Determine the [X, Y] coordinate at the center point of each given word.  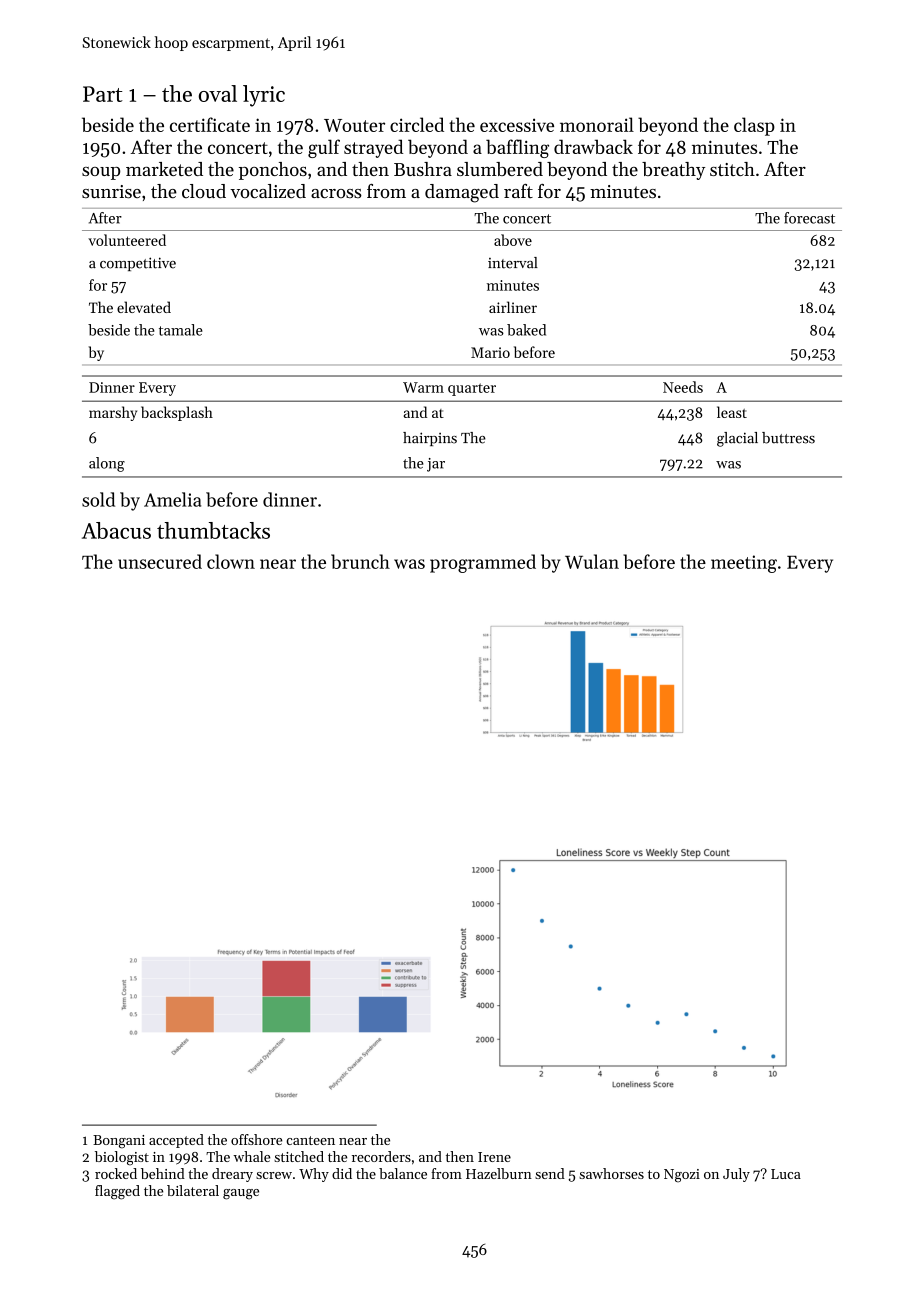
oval [218, 93]
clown [231, 561]
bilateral [193, 1190]
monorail [597, 124]
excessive [517, 125]
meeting [744, 564]
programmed [483, 563]
